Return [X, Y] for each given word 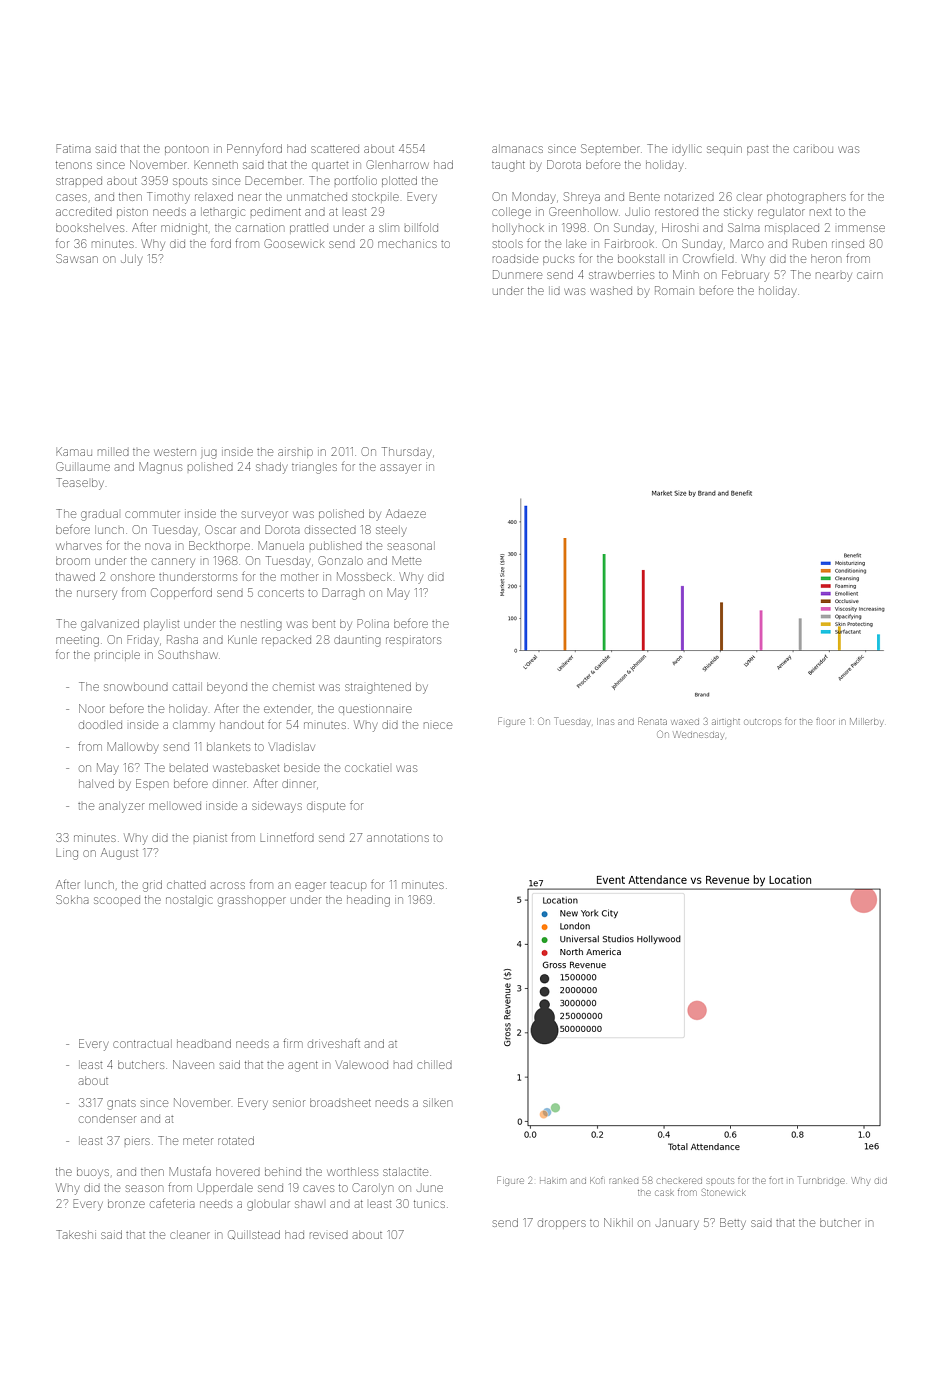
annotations [398, 838]
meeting [77, 642]
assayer [400, 469]
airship [295, 452]
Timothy [168, 198]
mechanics [407, 244]
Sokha [72, 899]
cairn [869, 275]
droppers [562, 1223]
